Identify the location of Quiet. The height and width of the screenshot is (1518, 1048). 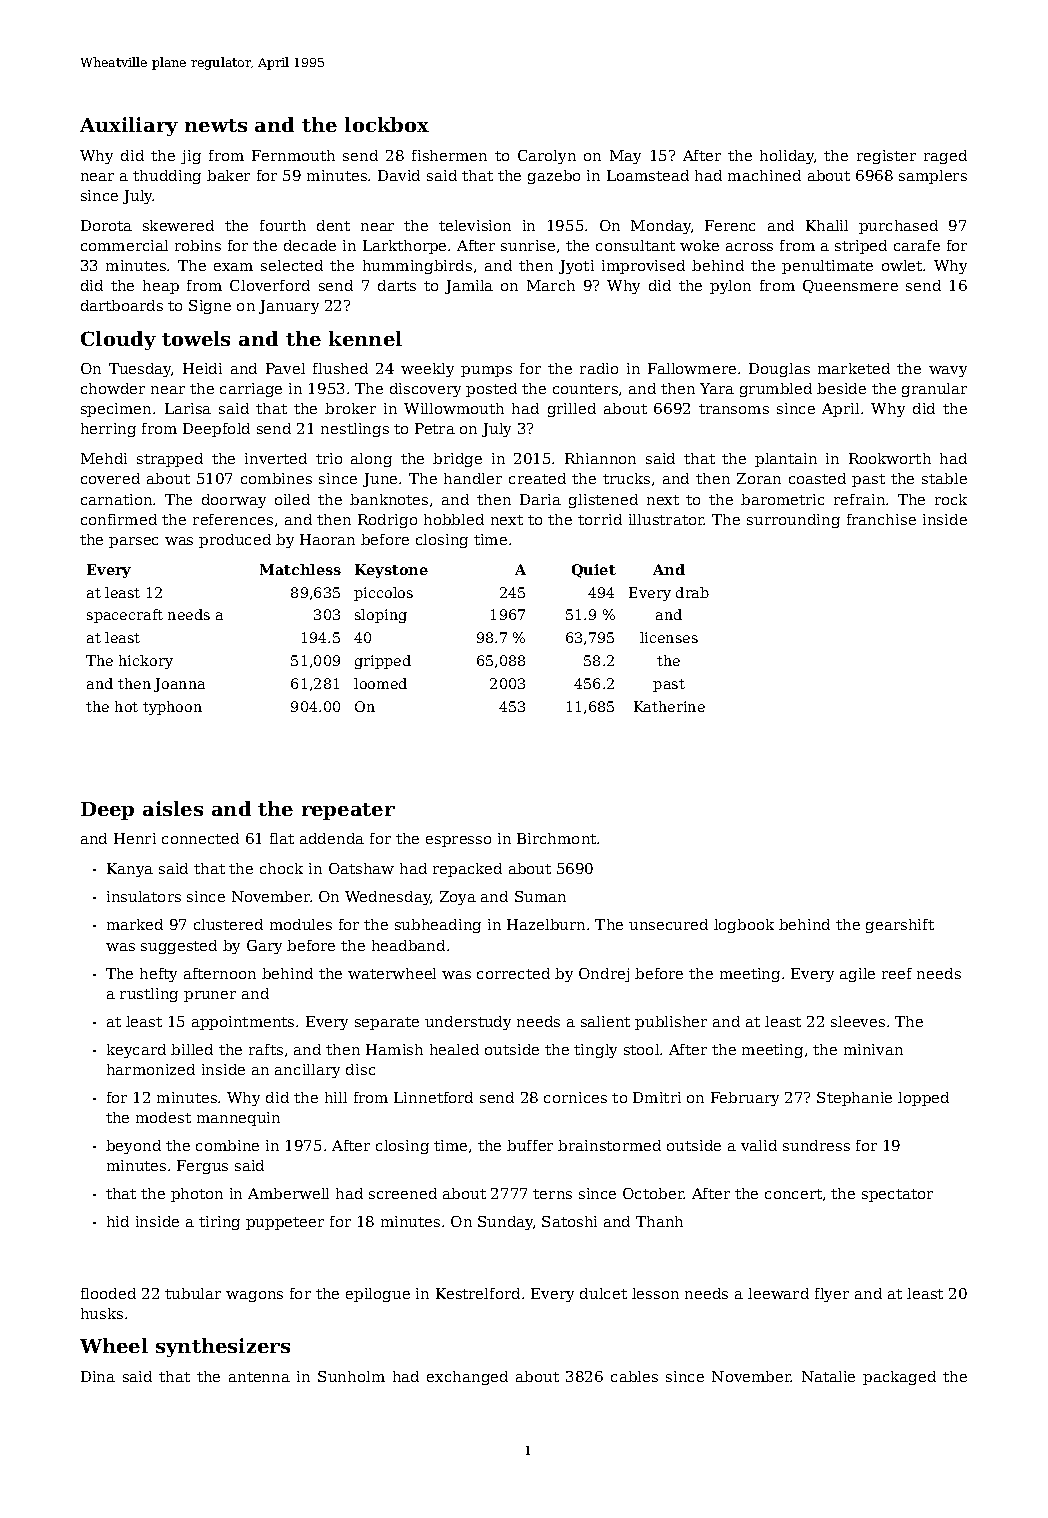
(594, 571).
